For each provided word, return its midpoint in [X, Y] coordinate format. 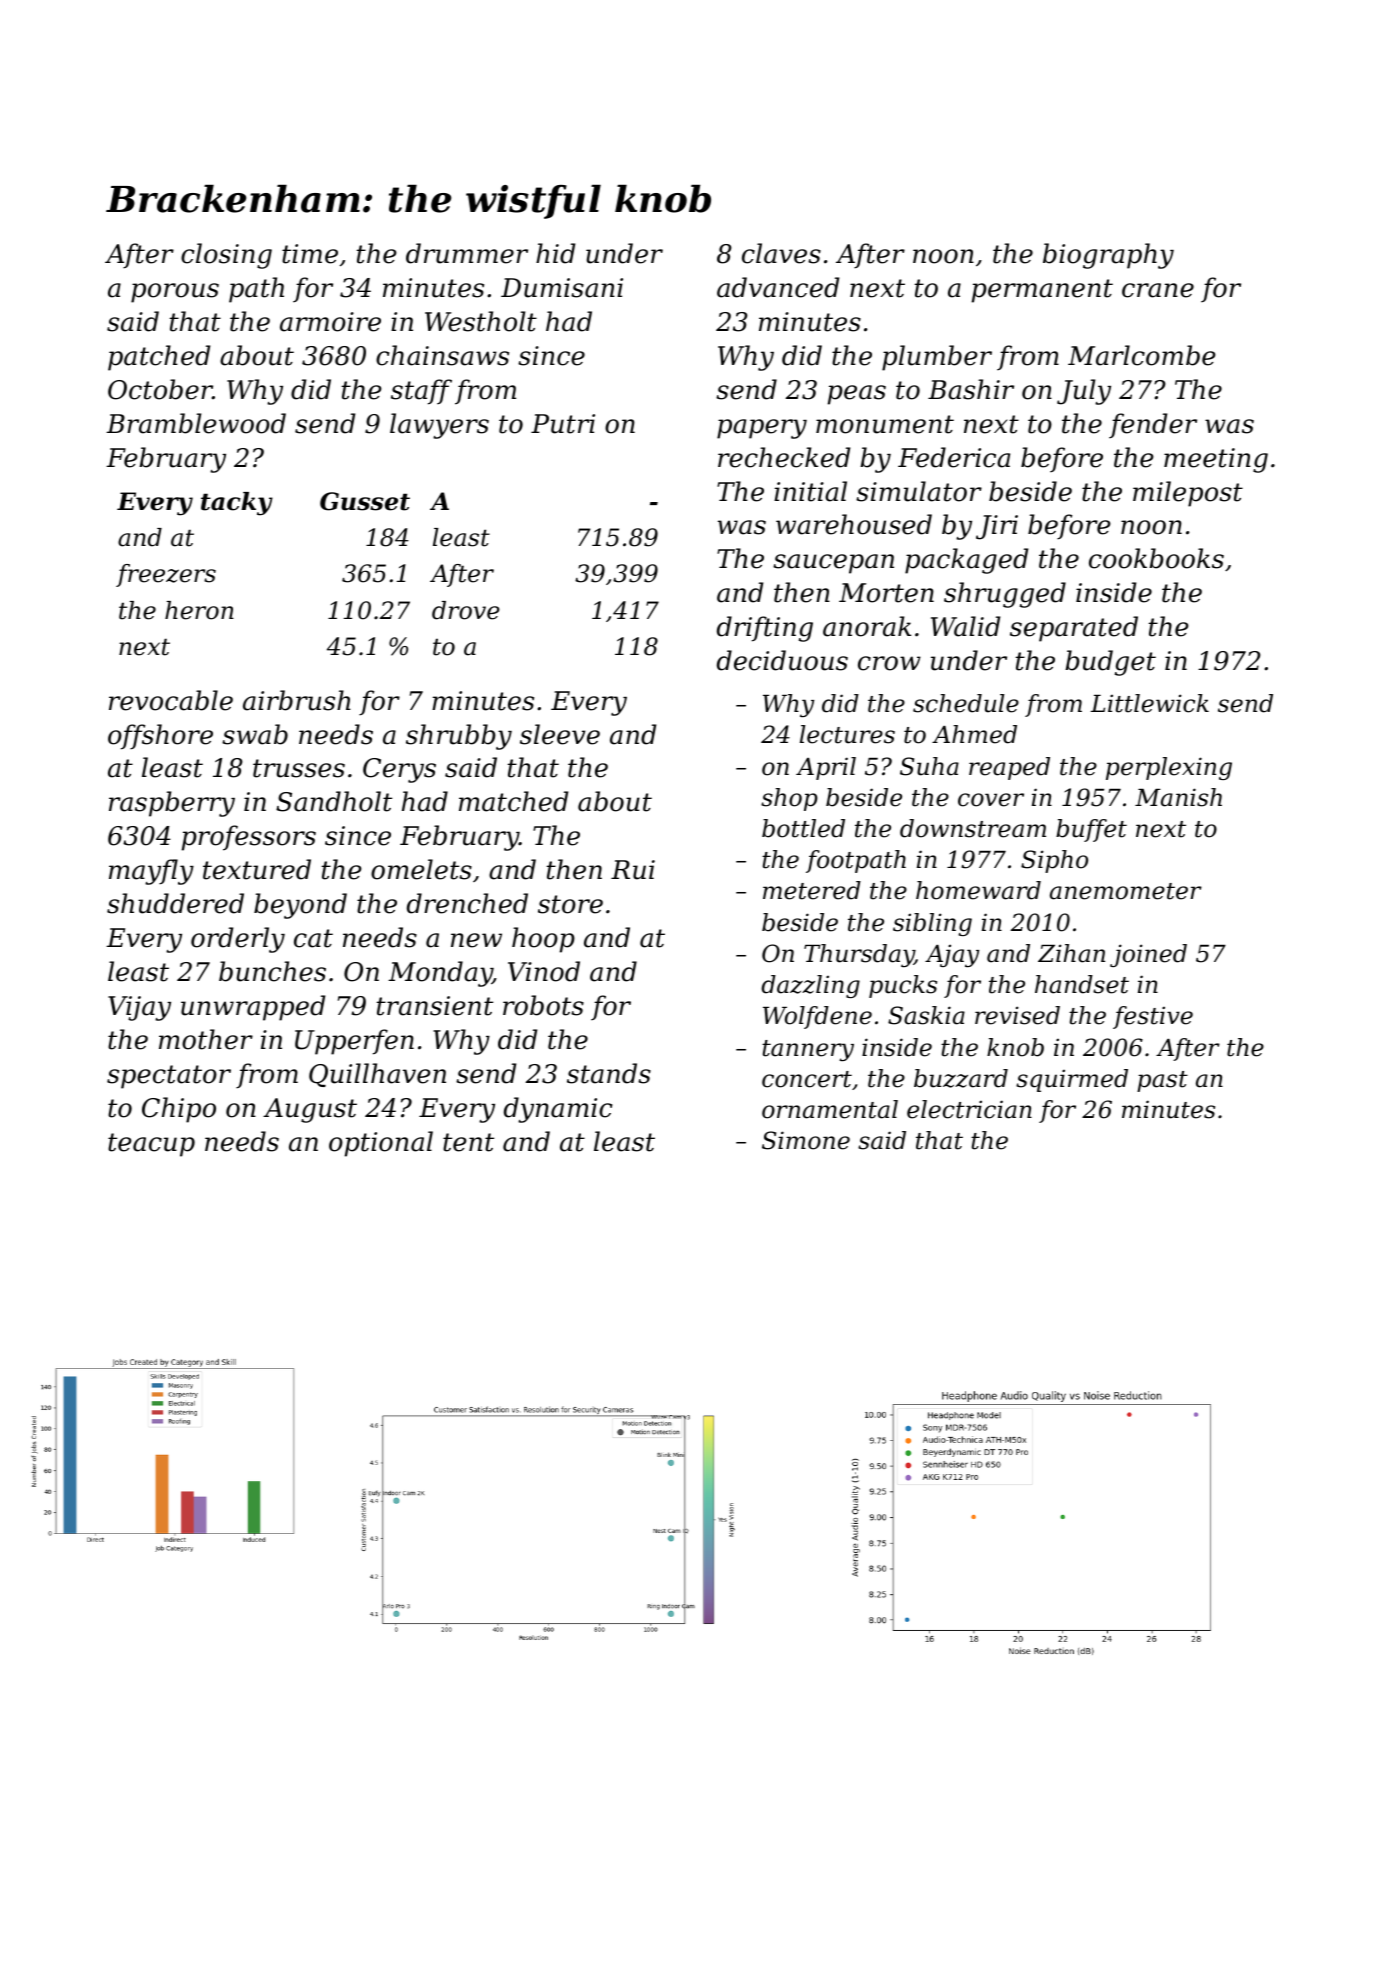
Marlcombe [1142, 355]
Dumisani [562, 288]
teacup [151, 1145]
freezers [166, 575]
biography [1108, 256]
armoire [330, 322]
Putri [563, 424]
